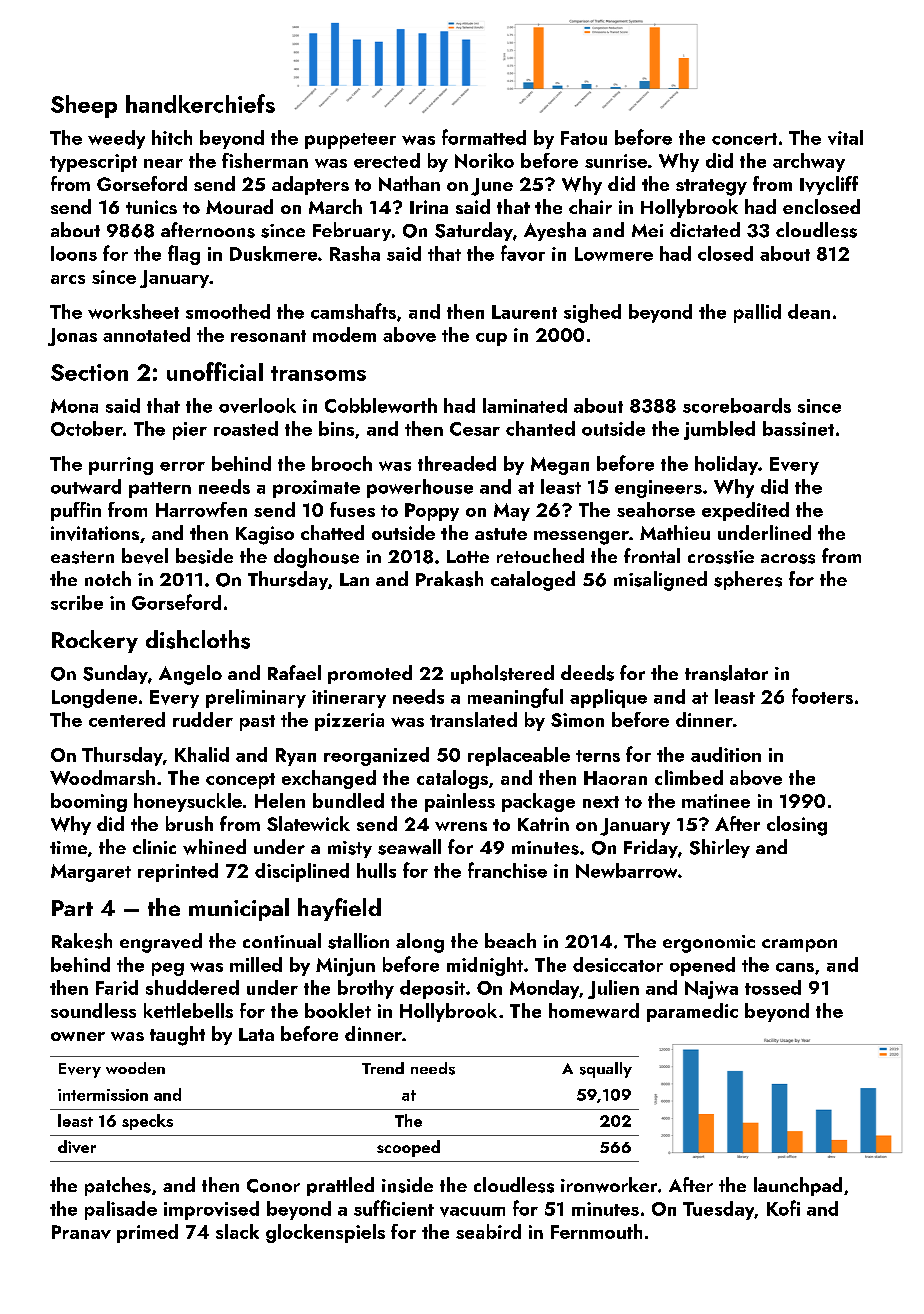  Describe the element at coordinates (93, 1010) in the document. I see `soundless` at that location.
